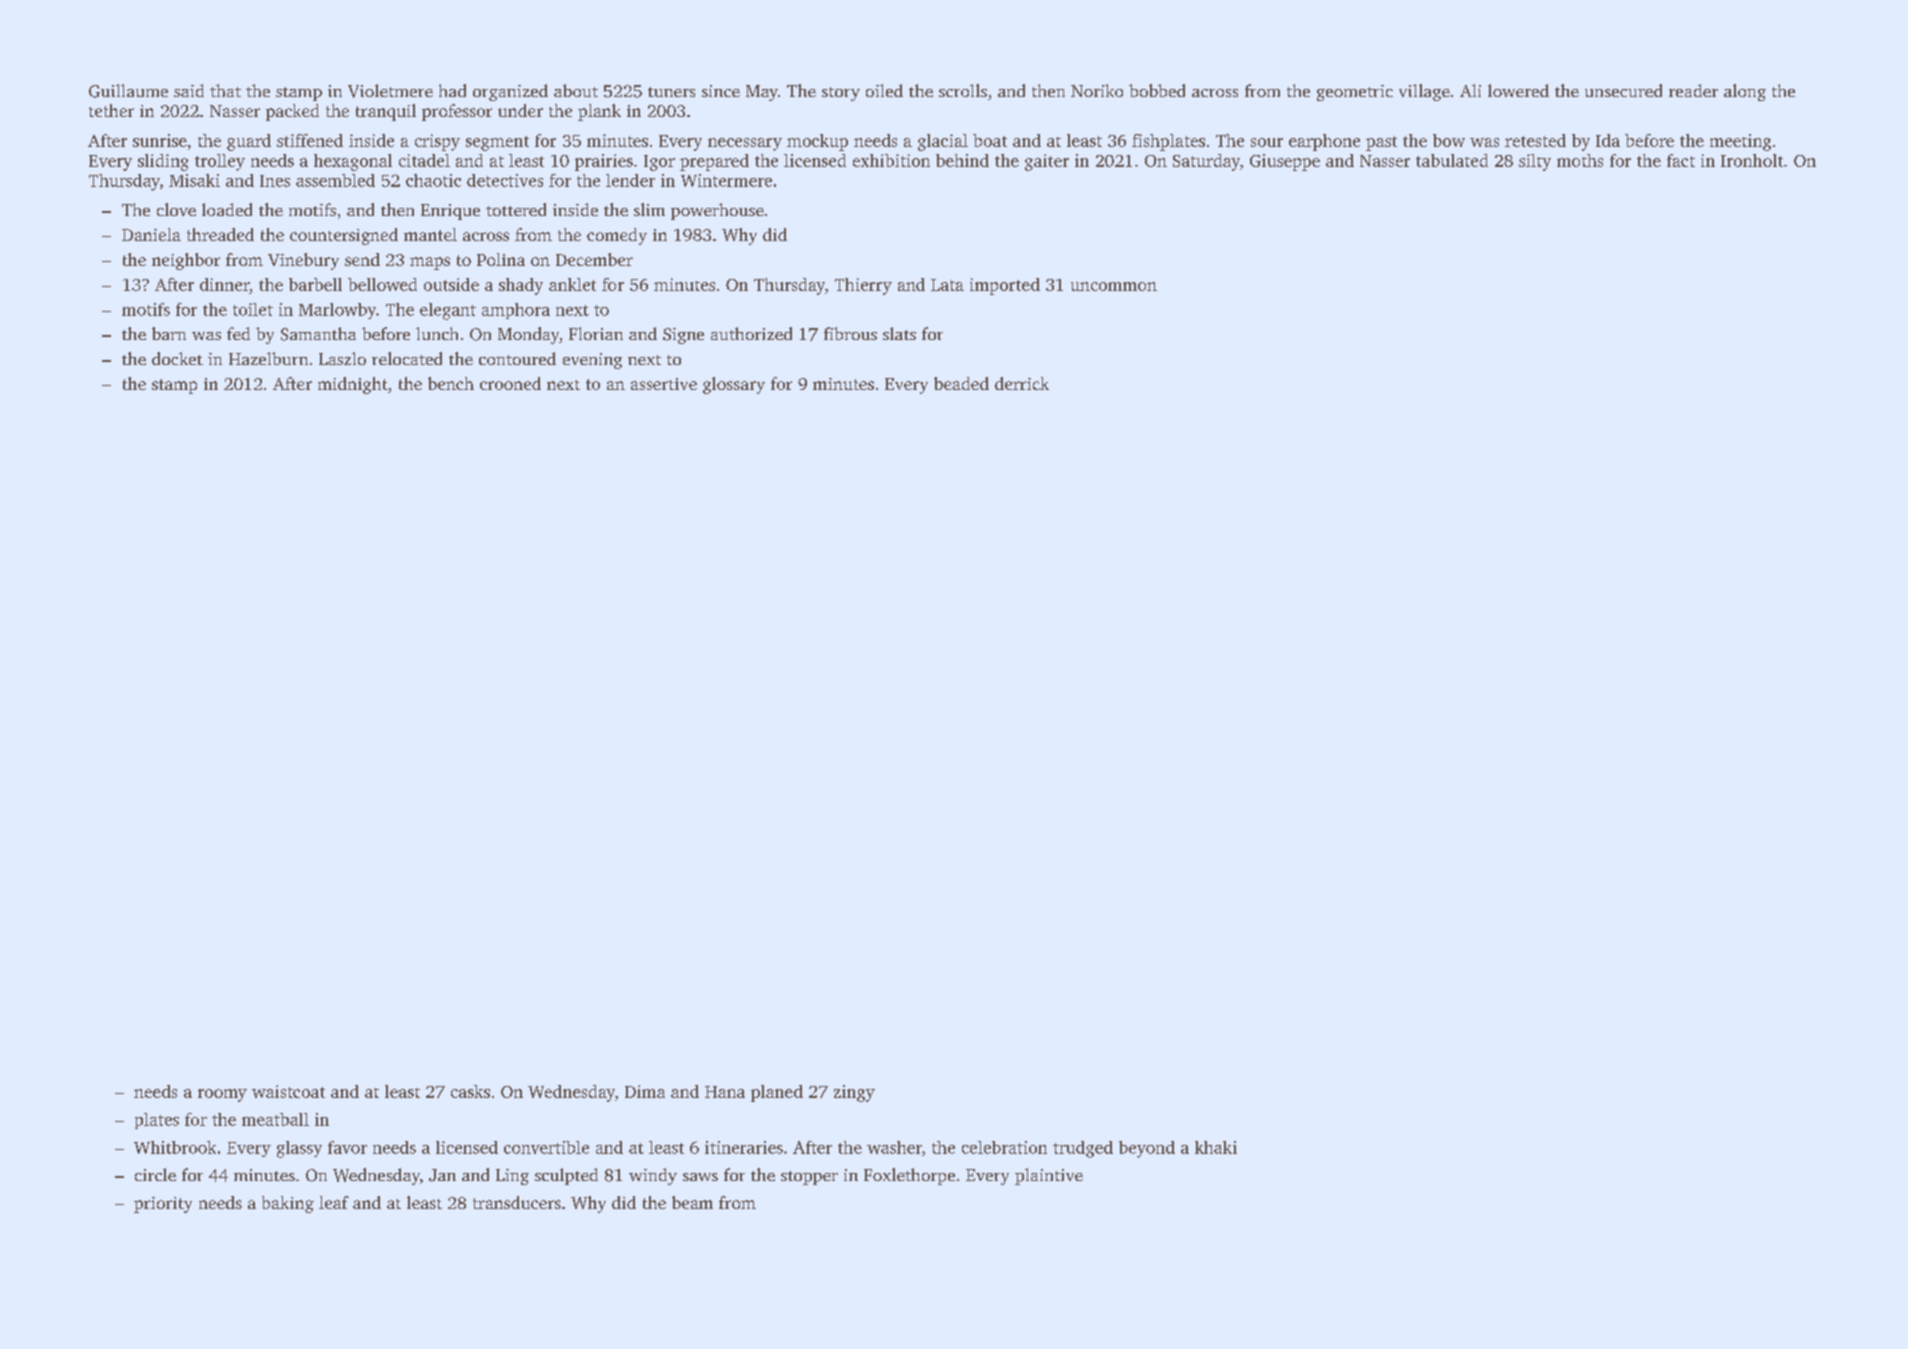  What do you see at coordinates (1681, 160) in the page?
I see `fact` at bounding box center [1681, 160].
